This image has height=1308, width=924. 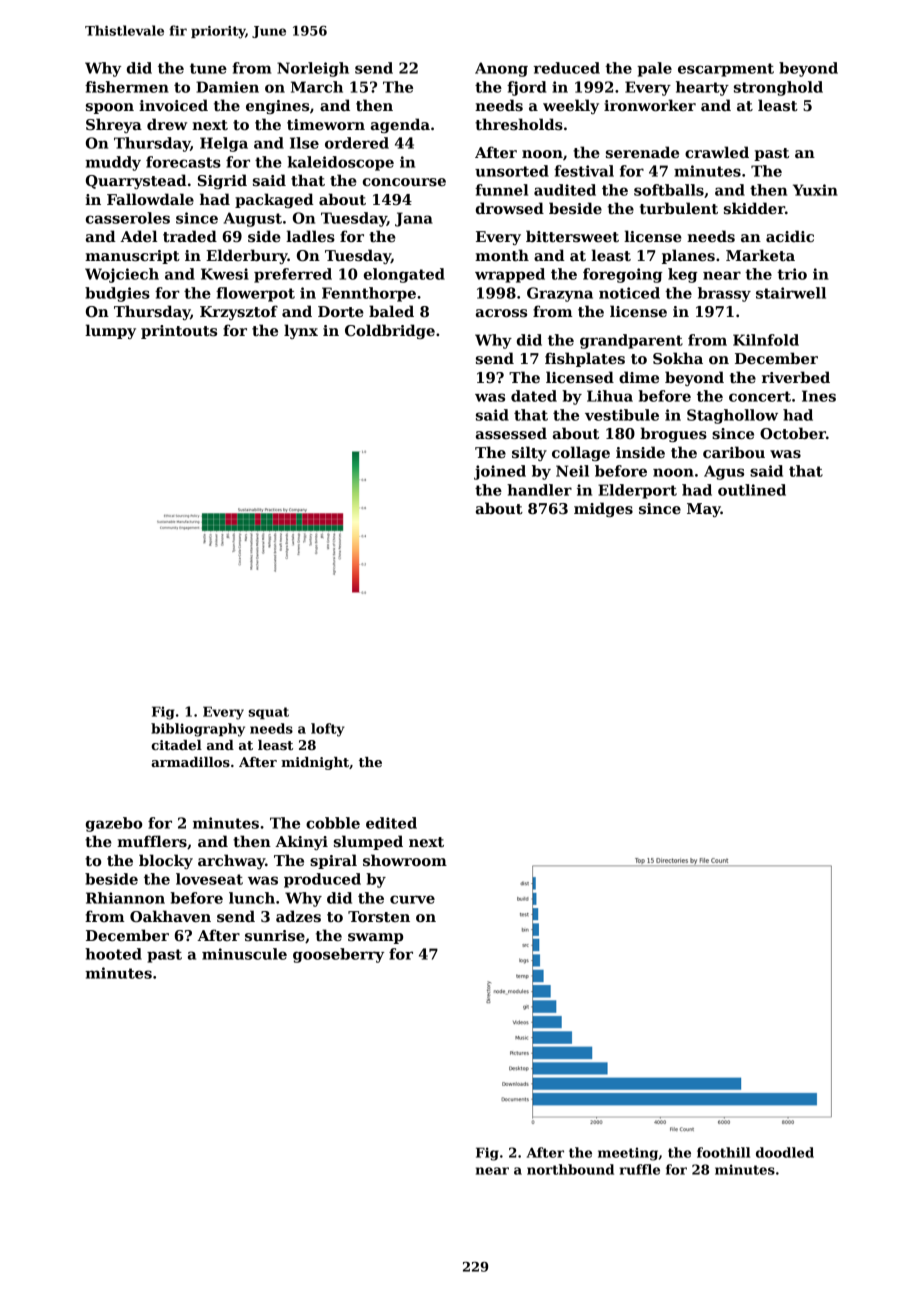 What do you see at coordinates (244, 954) in the image?
I see `minuscule` at bounding box center [244, 954].
